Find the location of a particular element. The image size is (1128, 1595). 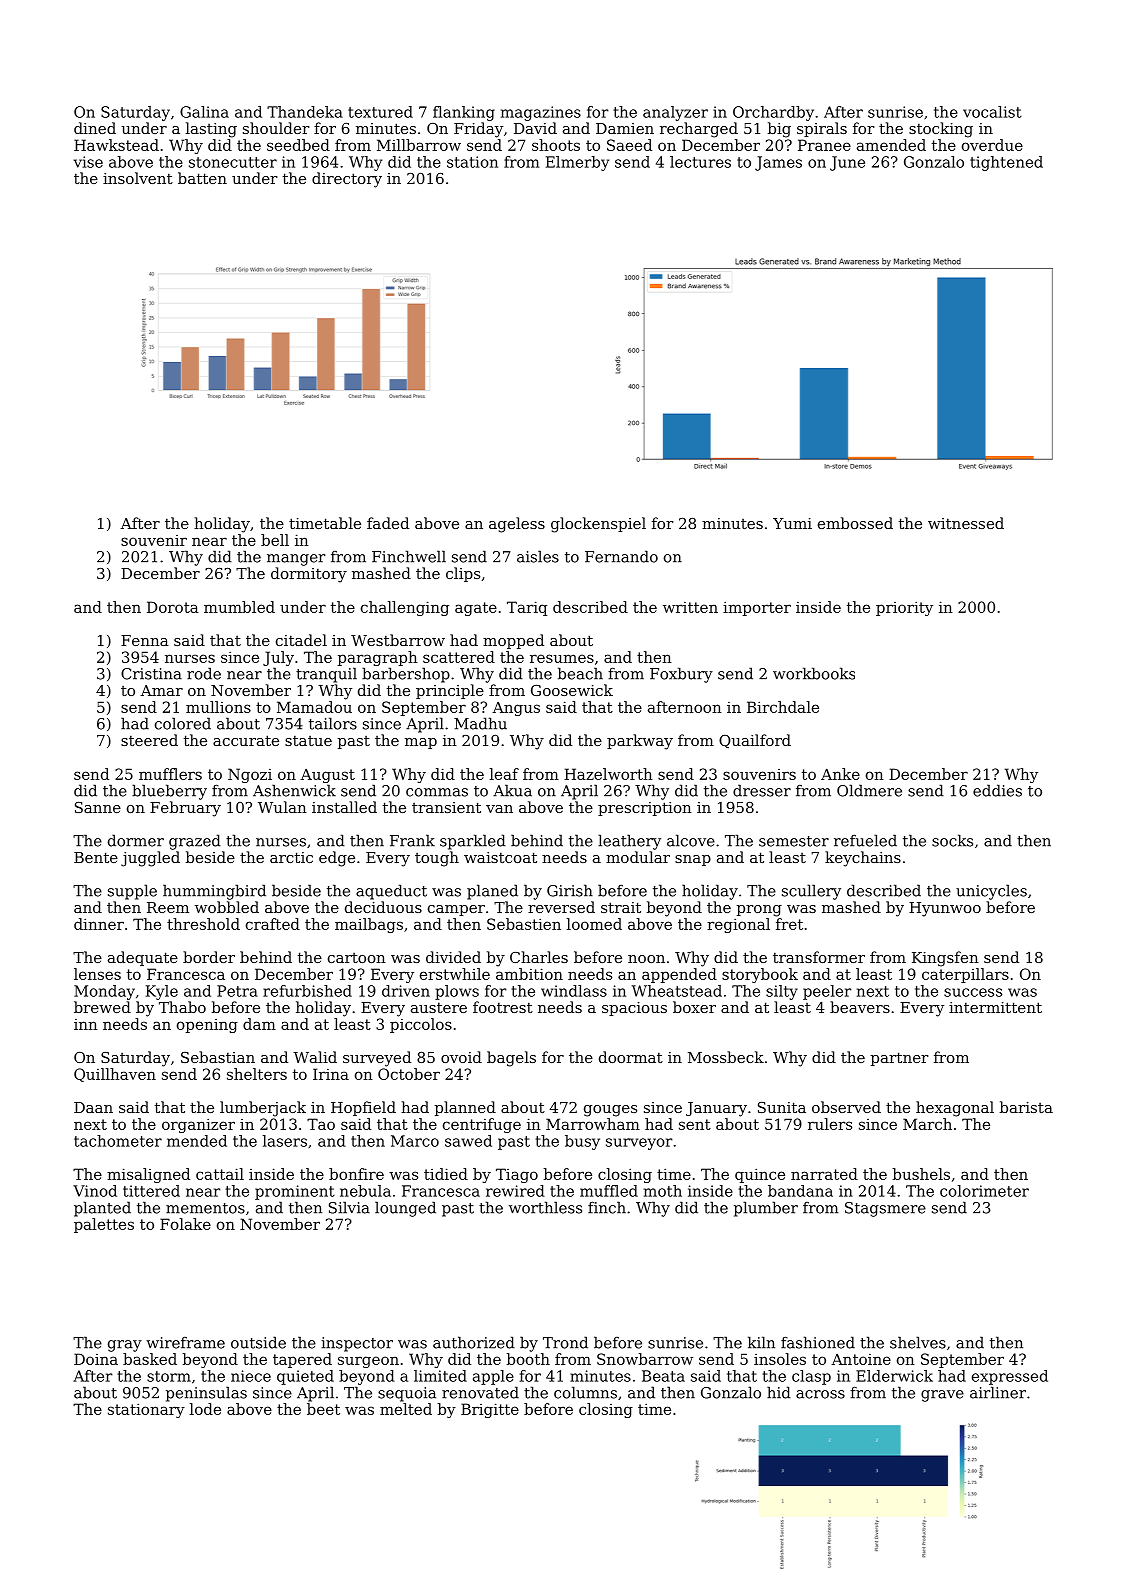

batten is located at coordinates (202, 178).
